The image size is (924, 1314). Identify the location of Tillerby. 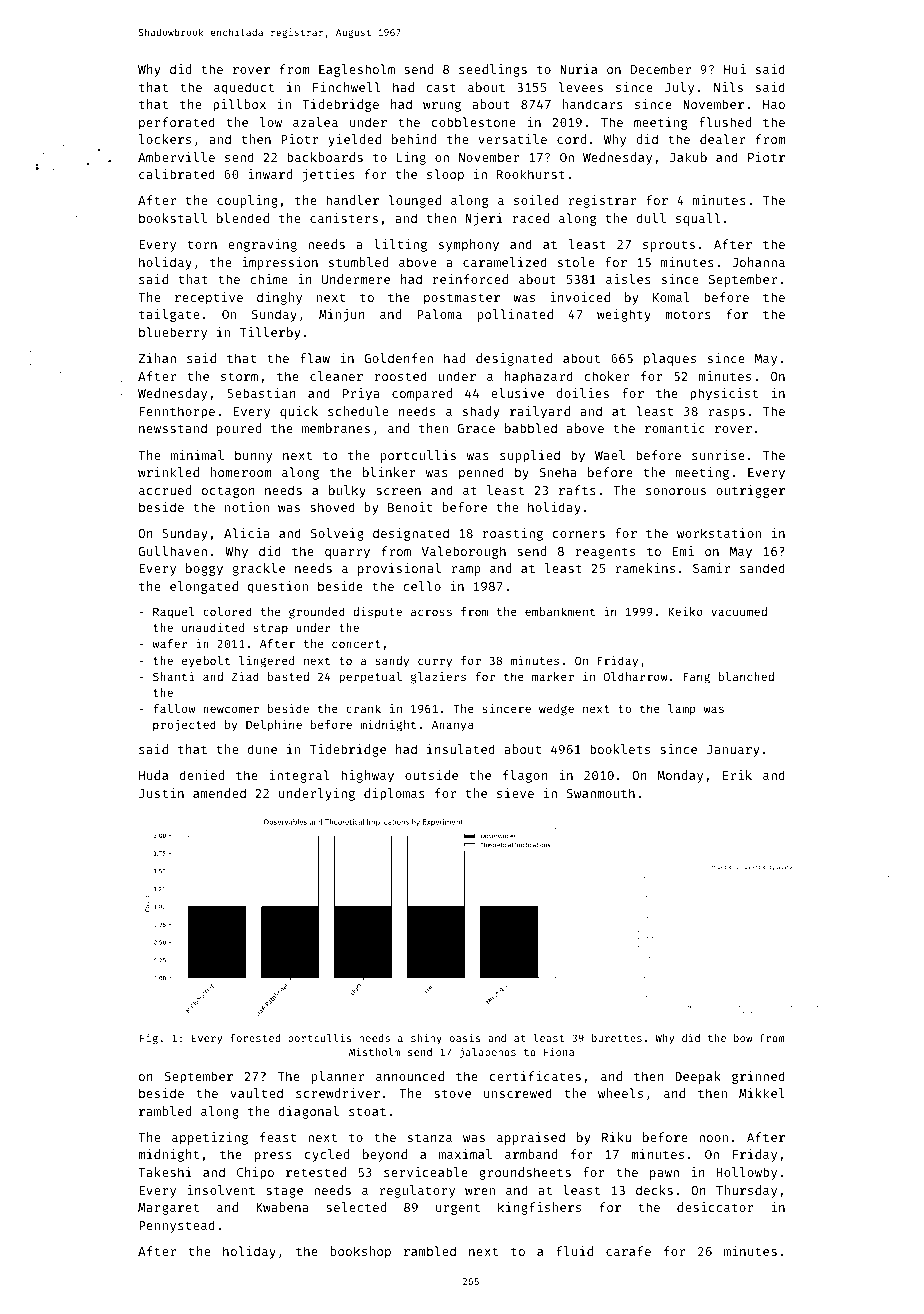
(270, 333).
